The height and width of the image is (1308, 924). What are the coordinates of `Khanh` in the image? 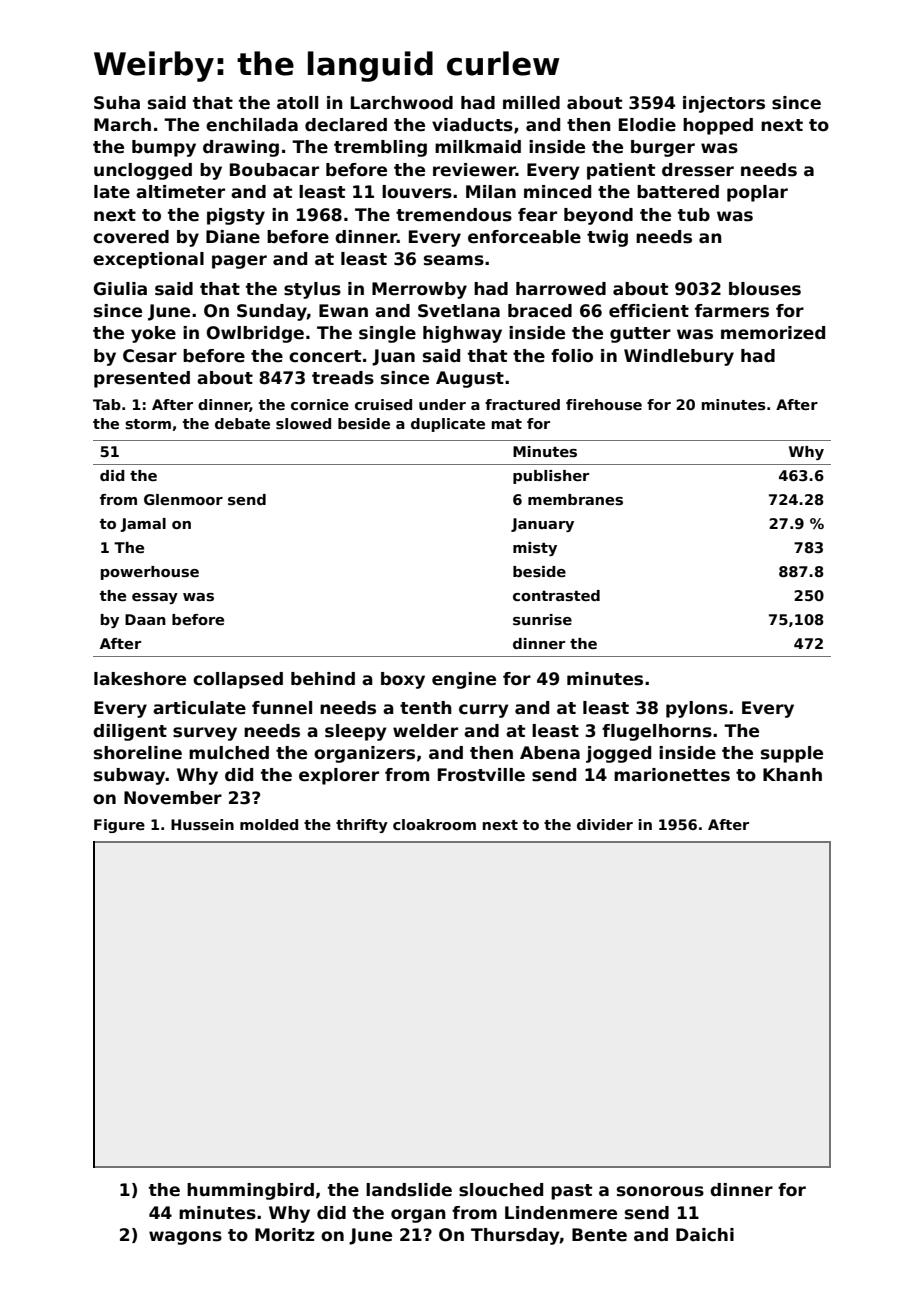 It's located at (792, 775).
